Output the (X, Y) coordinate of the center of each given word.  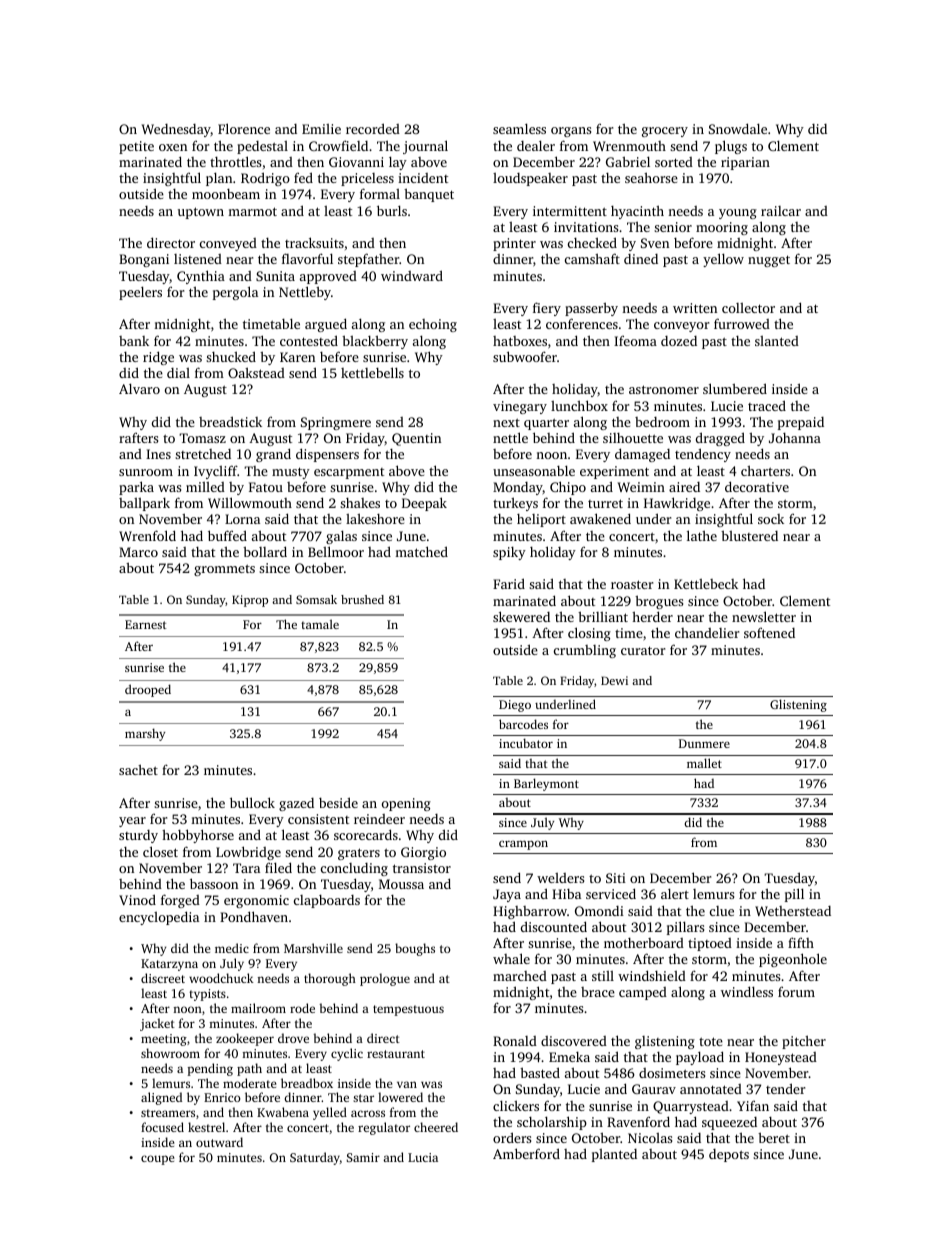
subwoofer (525, 356)
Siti (616, 878)
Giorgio (423, 853)
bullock (252, 802)
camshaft (592, 258)
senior (673, 227)
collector (748, 308)
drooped (148, 690)
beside (338, 802)
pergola (235, 293)
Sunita (275, 276)
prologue (385, 979)
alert (675, 893)
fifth (801, 942)
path (249, 1069)
